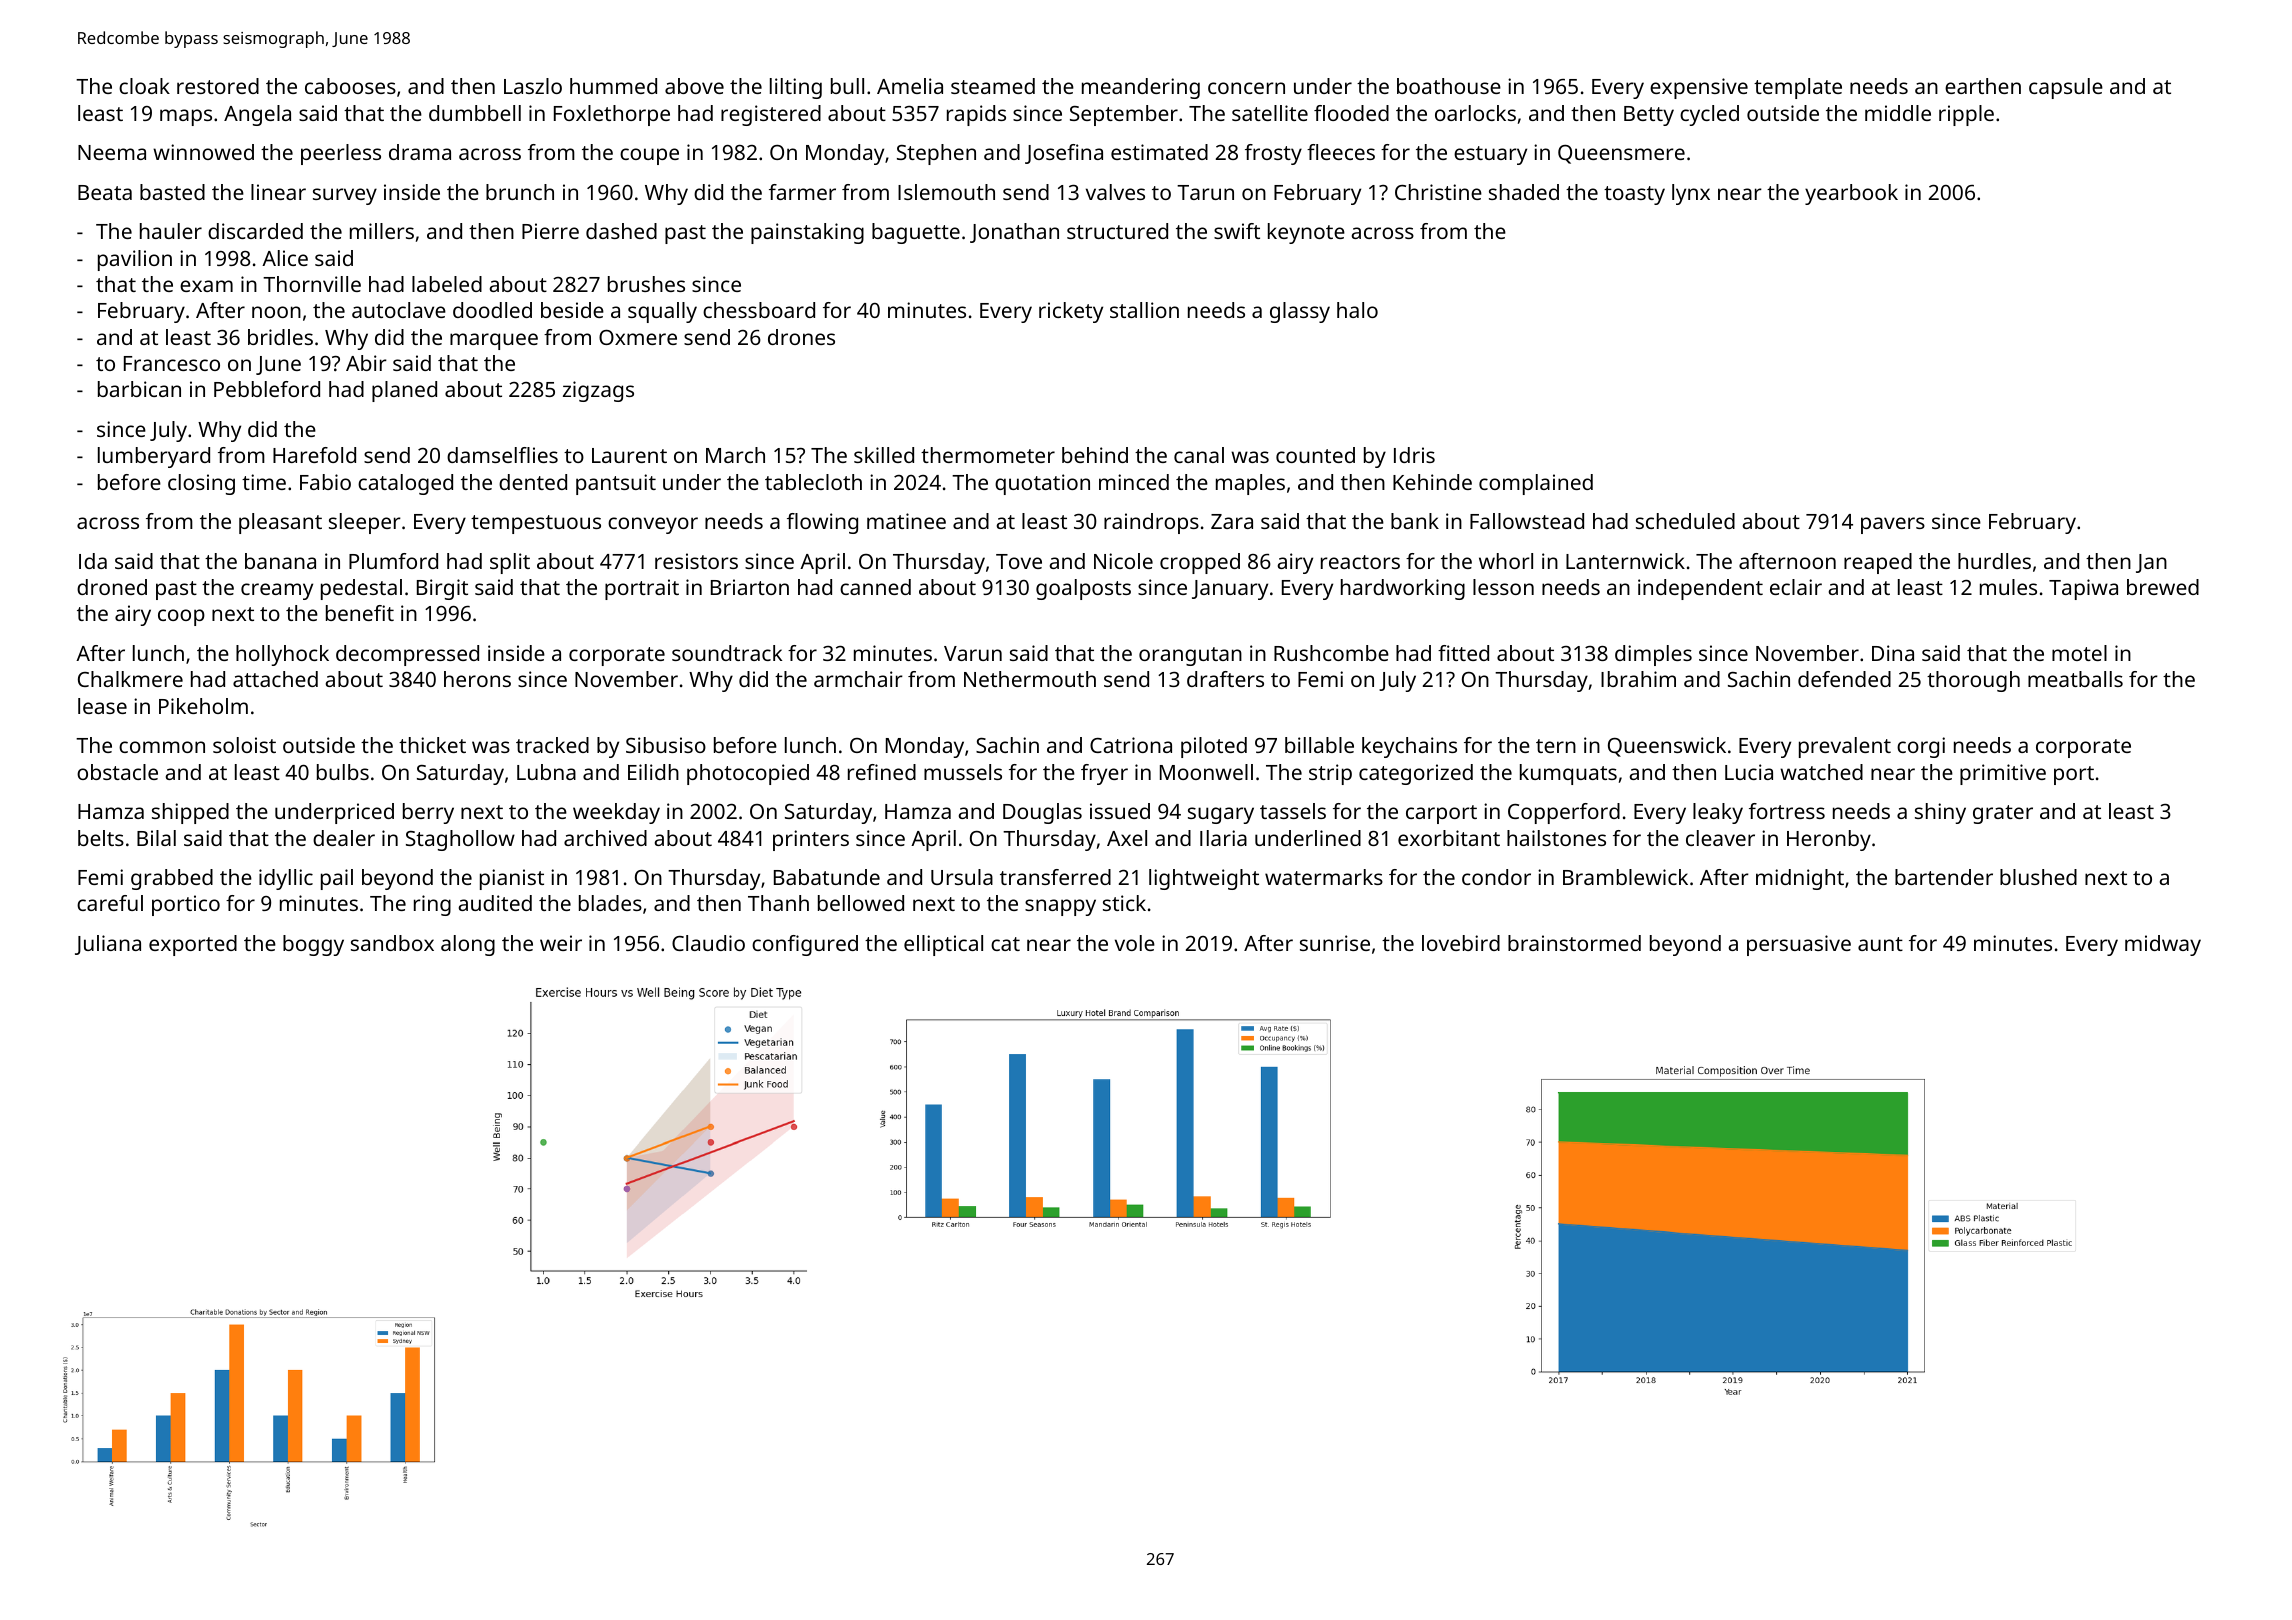 Image resolution: width=2292 pixels, height=1620 pixels. What do you see at coordinates (1994, 561) in the screenshot?
I see `hurdles` at bounding box center [1994, 561].
